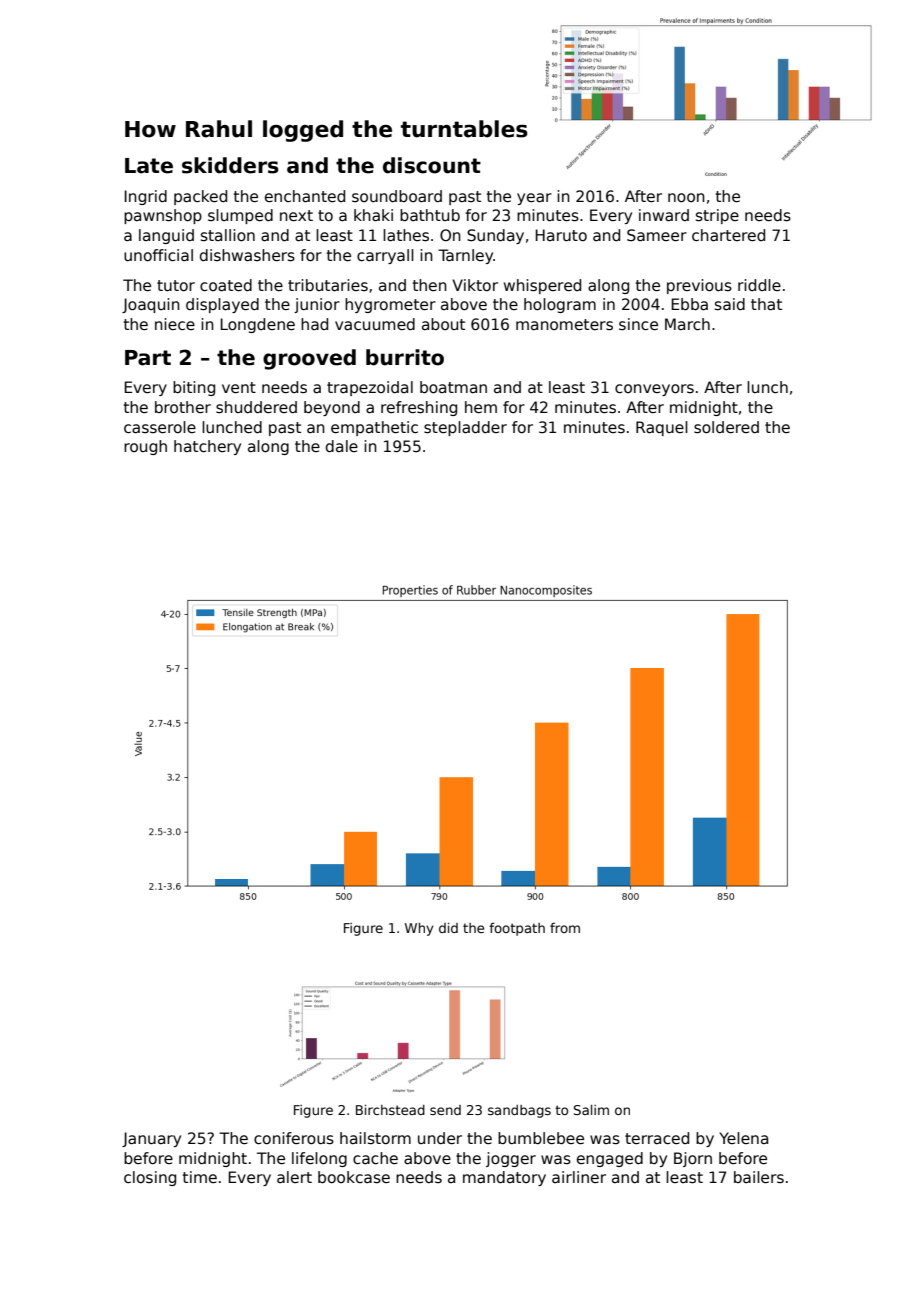 The width and height of the document is (924, 1308). Describe the element at coordinates (517, 929) in the document. I see `footpath` at that location.
